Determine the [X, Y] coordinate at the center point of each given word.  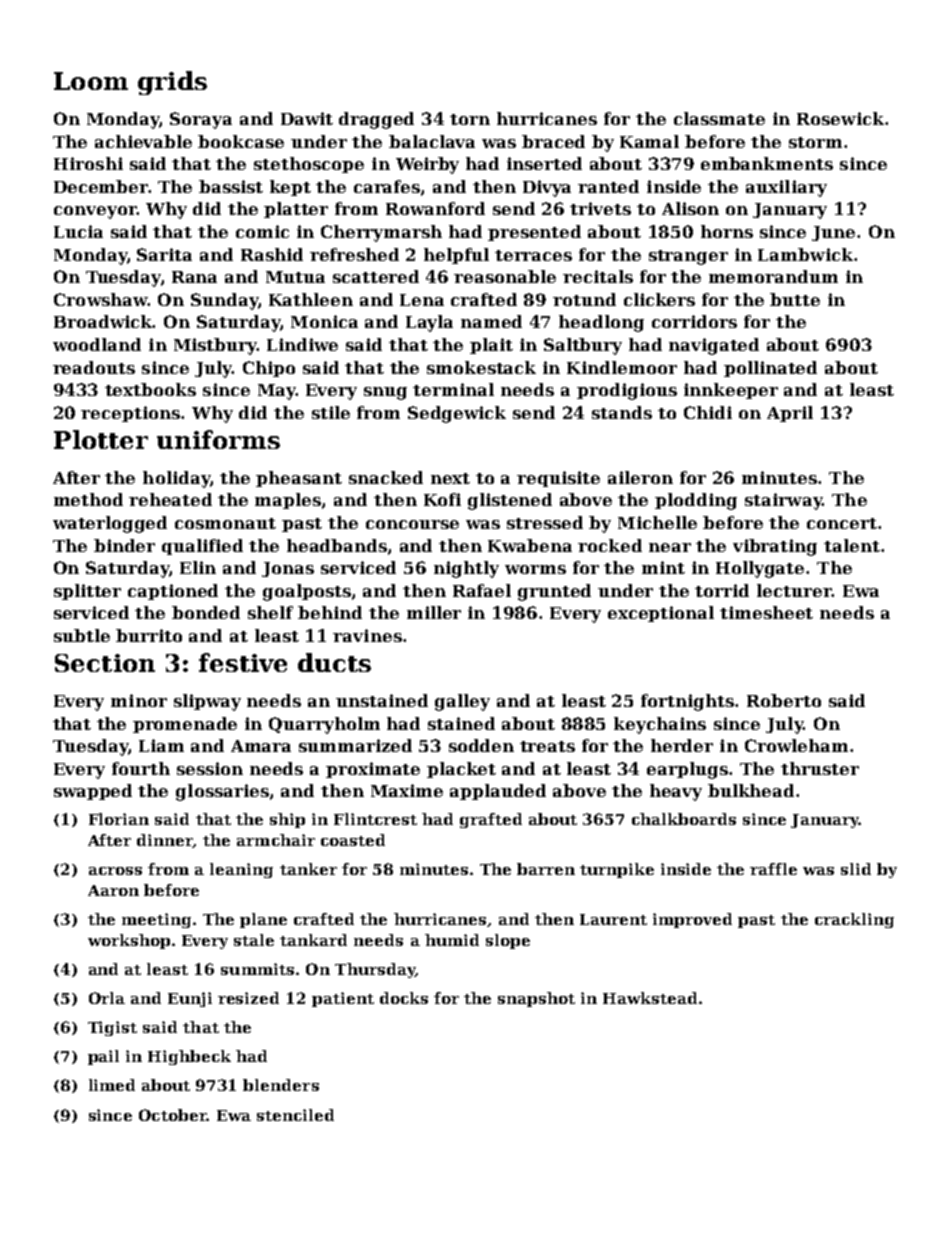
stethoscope [309, 165]
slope [508, 941]
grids [172, 83]
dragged [376, 120]
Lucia [78, 231]
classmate [719, 118]
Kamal [649, 141]
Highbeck [189, 1057]
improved [692, 920]
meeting [156, 920]
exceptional [661, 614]
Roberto [784, 700]
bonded [206, 612]
